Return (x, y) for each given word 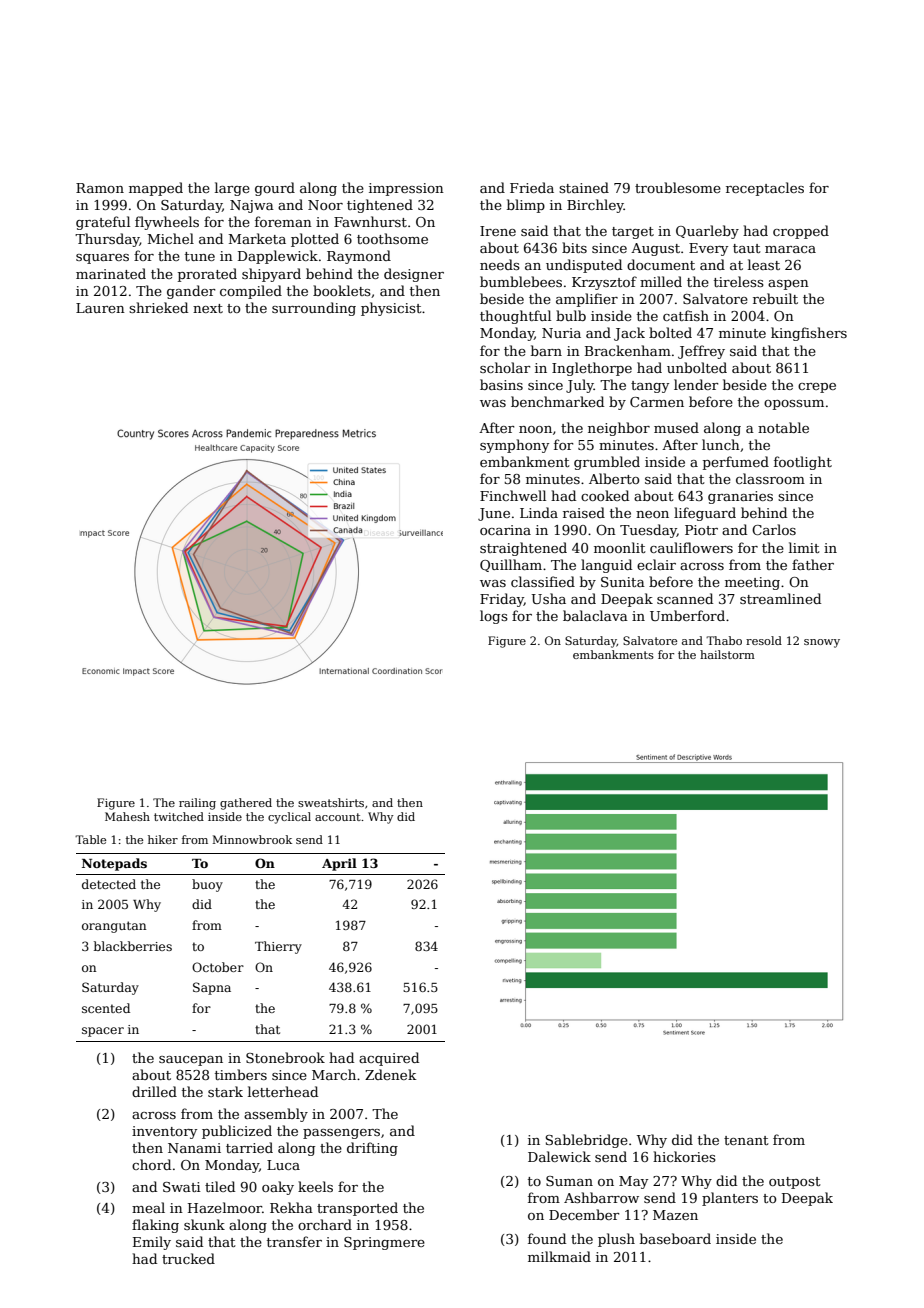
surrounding (314, 309)
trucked (188, 1258)
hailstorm (727, 654)
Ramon (100, 188)
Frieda (532, 187)
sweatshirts (331, 802)
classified (543, 581)
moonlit (620, 547)
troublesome (678, 187)
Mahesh (127, 816)
